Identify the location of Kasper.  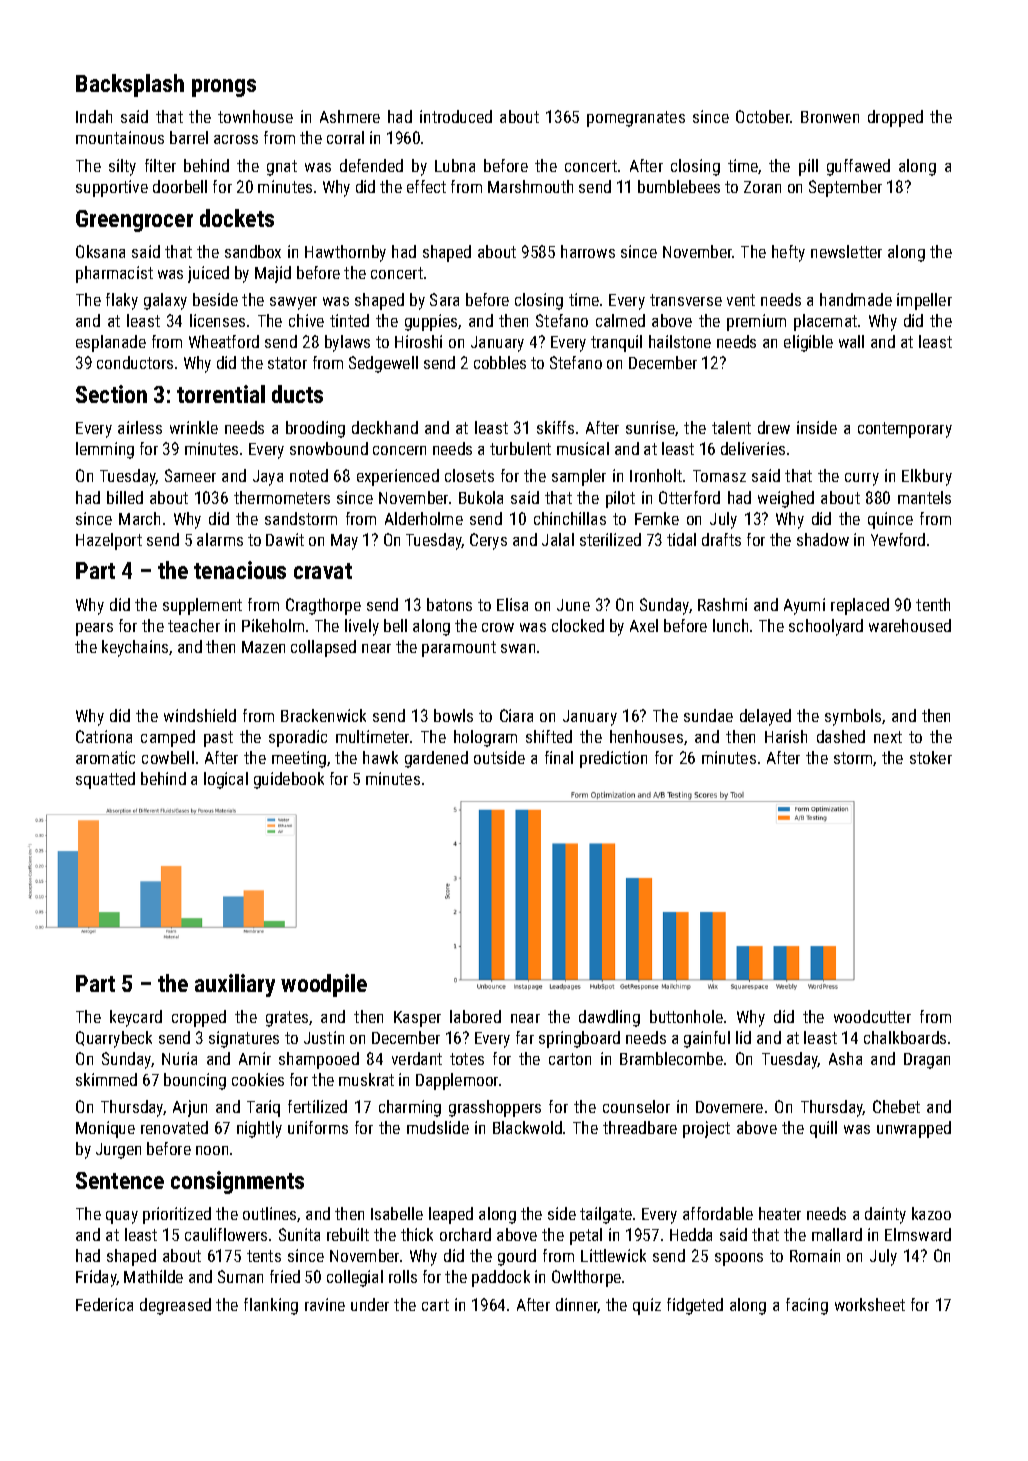
(417, 1019).
